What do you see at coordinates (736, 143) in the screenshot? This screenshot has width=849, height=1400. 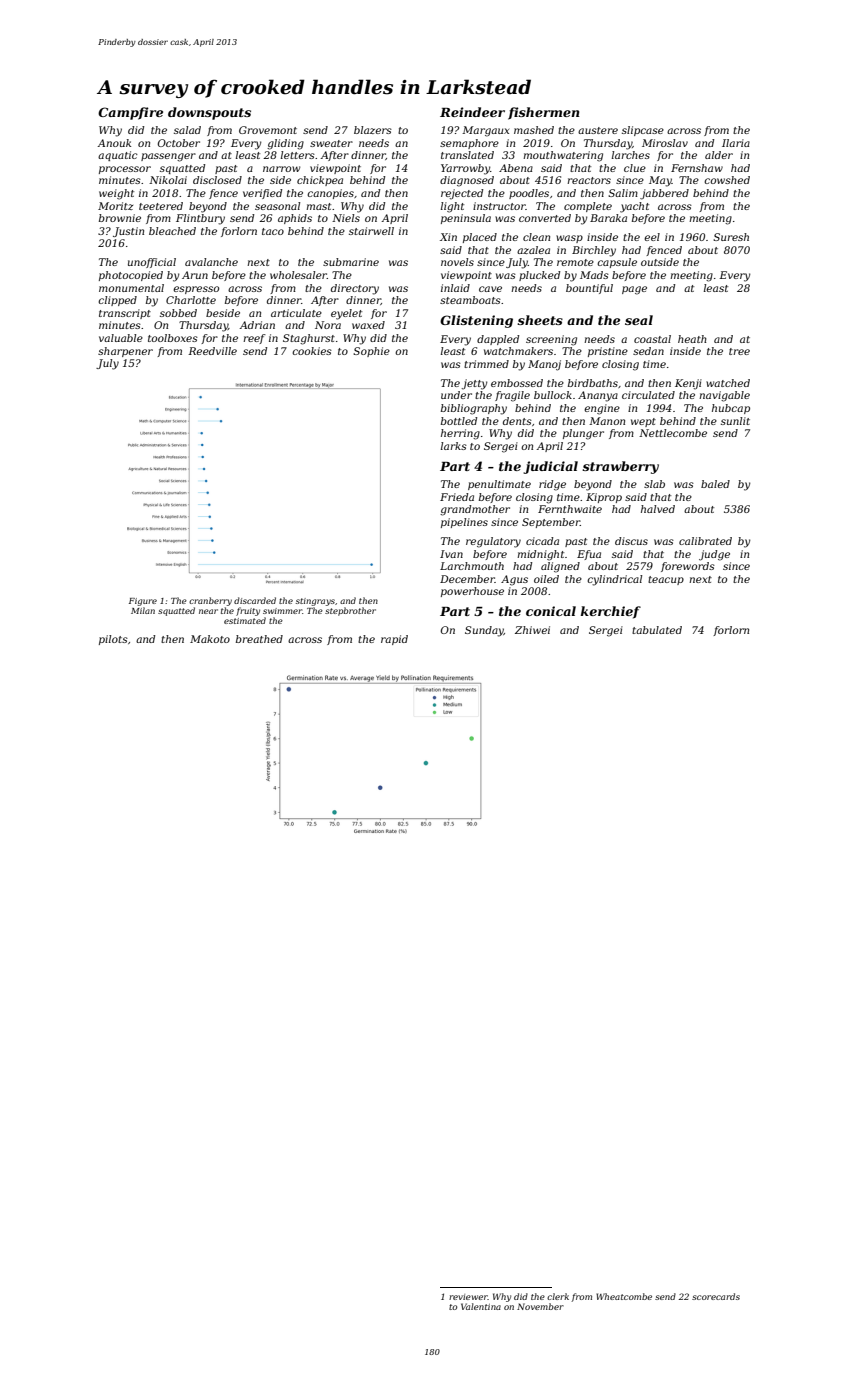 I see `Ilaria` at bounding box center [736, 143].
